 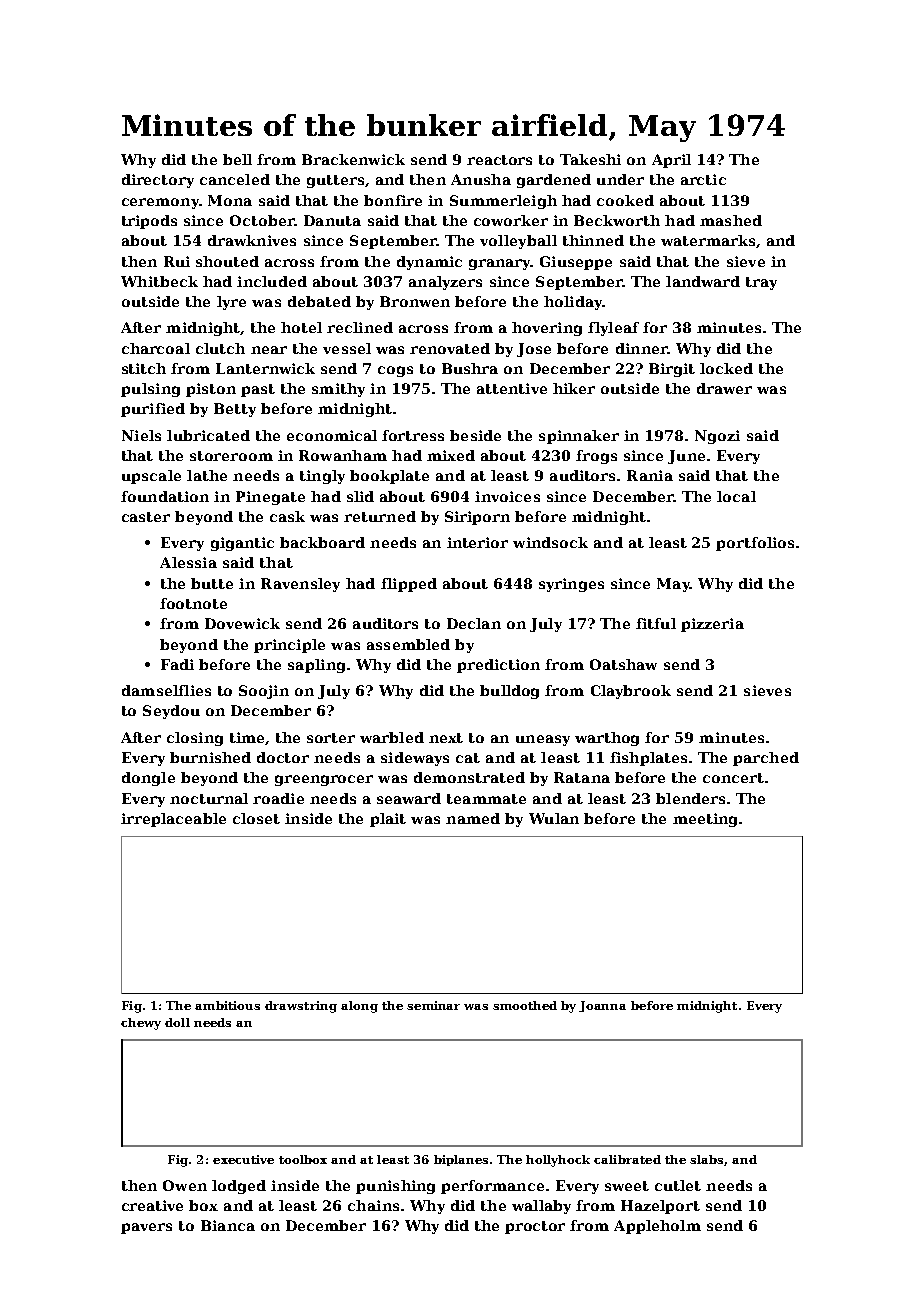 I want to click on next, so click(x=446, y=738).
